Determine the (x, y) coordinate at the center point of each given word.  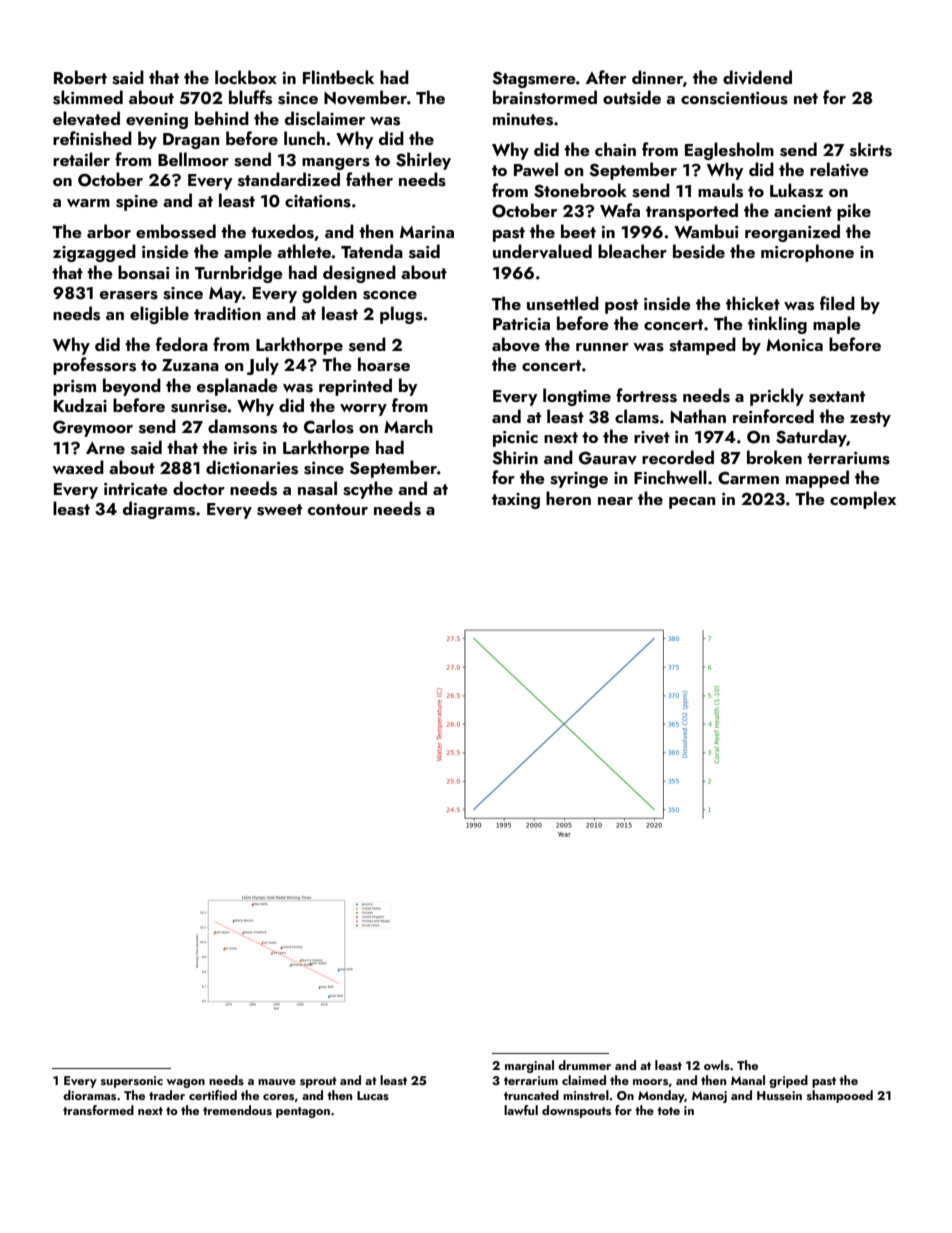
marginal (529, 1066)
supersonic (132, 1082)
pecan (692, 503)
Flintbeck (338, 77)
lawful (521, 1110)
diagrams (159, 510)
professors (94, 366)
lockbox (246, 77)
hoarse (384, 364)
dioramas (89, 1095)
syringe (579, 480)
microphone (807, 253)
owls (717, 1065)
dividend (757, 77)
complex (863, 500)
